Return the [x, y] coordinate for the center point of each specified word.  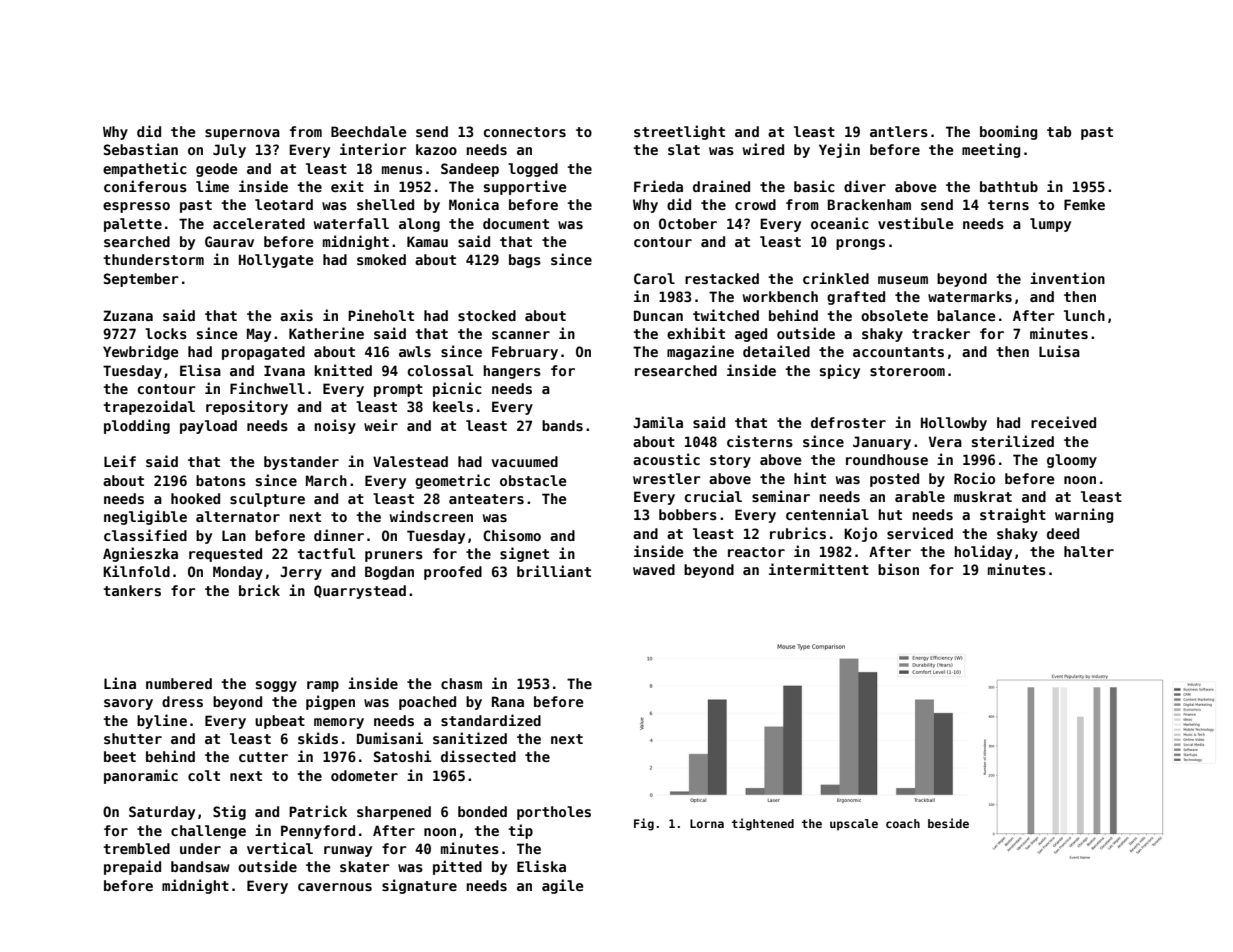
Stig [229, 812]
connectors [525, 132]
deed [1063, 533]
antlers [899, 131]
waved [654, 569]
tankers [132, 590]
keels [453, 406]
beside [948, 823]
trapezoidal [149, 407]
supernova [242, 134]
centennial [827, 514]
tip [520, 831]
